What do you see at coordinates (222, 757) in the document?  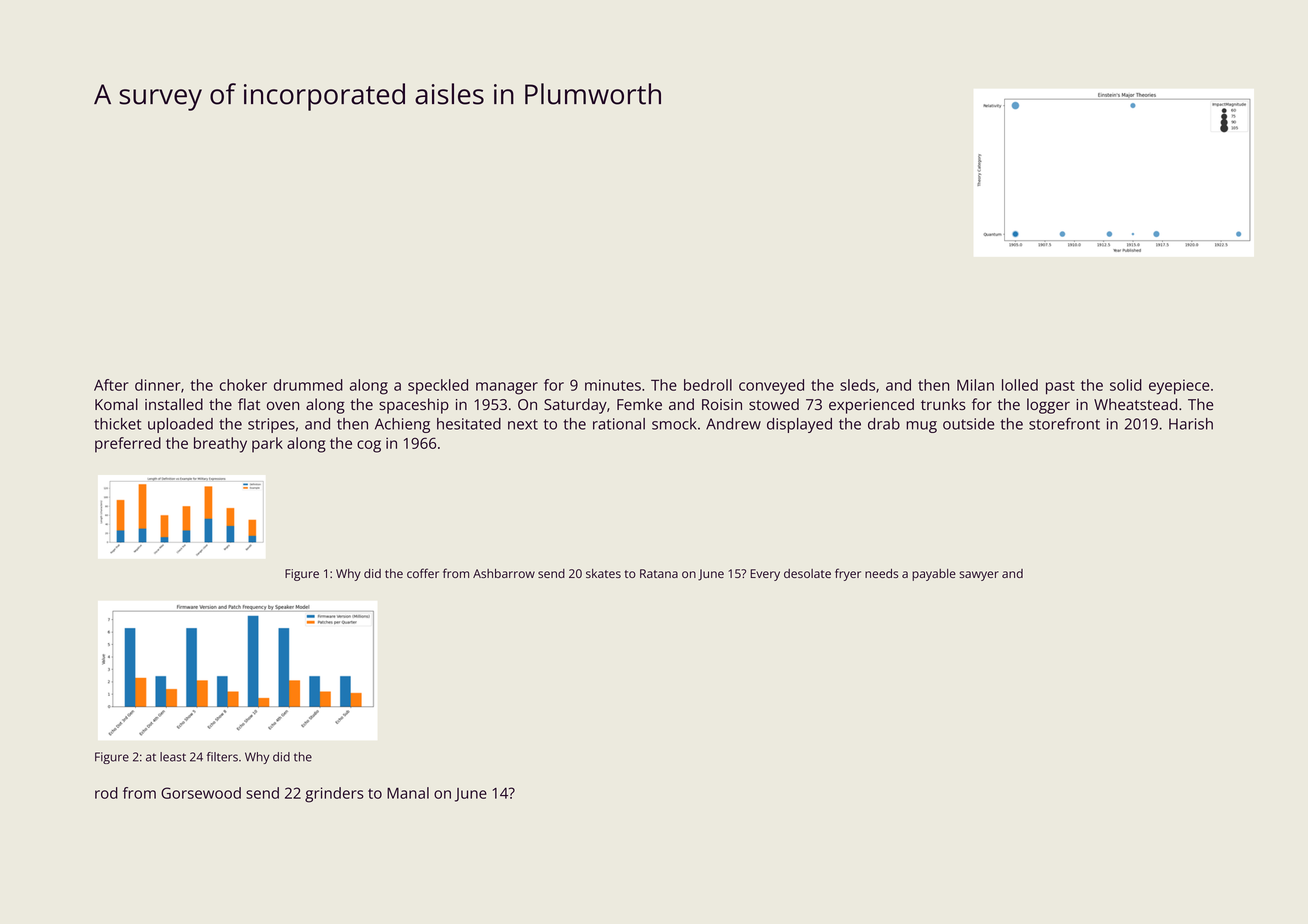 I see `filters` at bounding box center [222, 757].
